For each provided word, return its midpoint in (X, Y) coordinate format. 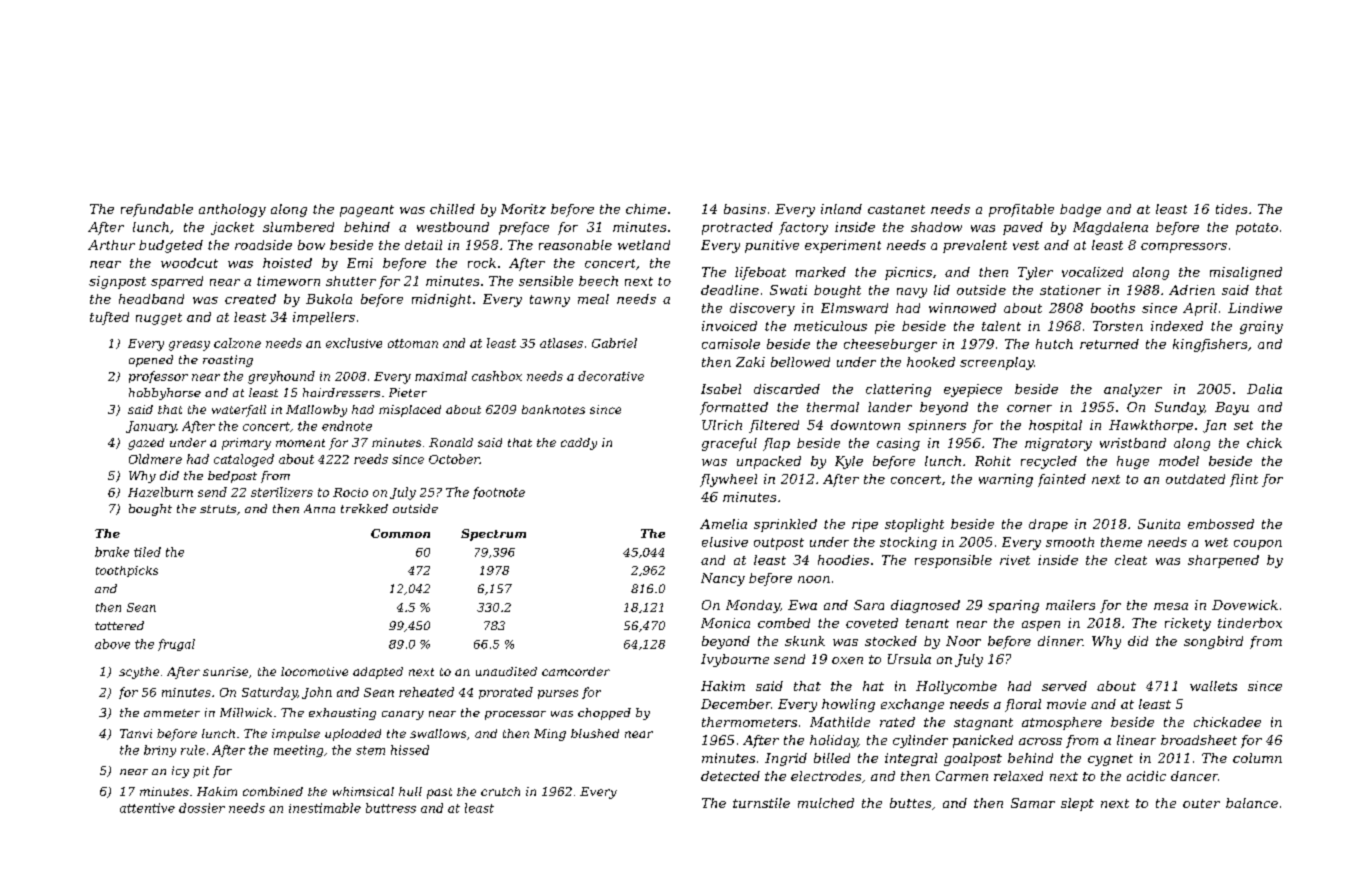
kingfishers (1210, 345)
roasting (228, 361)
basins (745, 209)
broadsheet (1199, 740)
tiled (147, 552)
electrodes (826, 776)
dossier (202, 808)
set (1243, 425)
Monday (753, 606)
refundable (157, 210)
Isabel (721, 389)
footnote (499, 493)
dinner (1060, 641)
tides (1231, 209)
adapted (378, 673)
